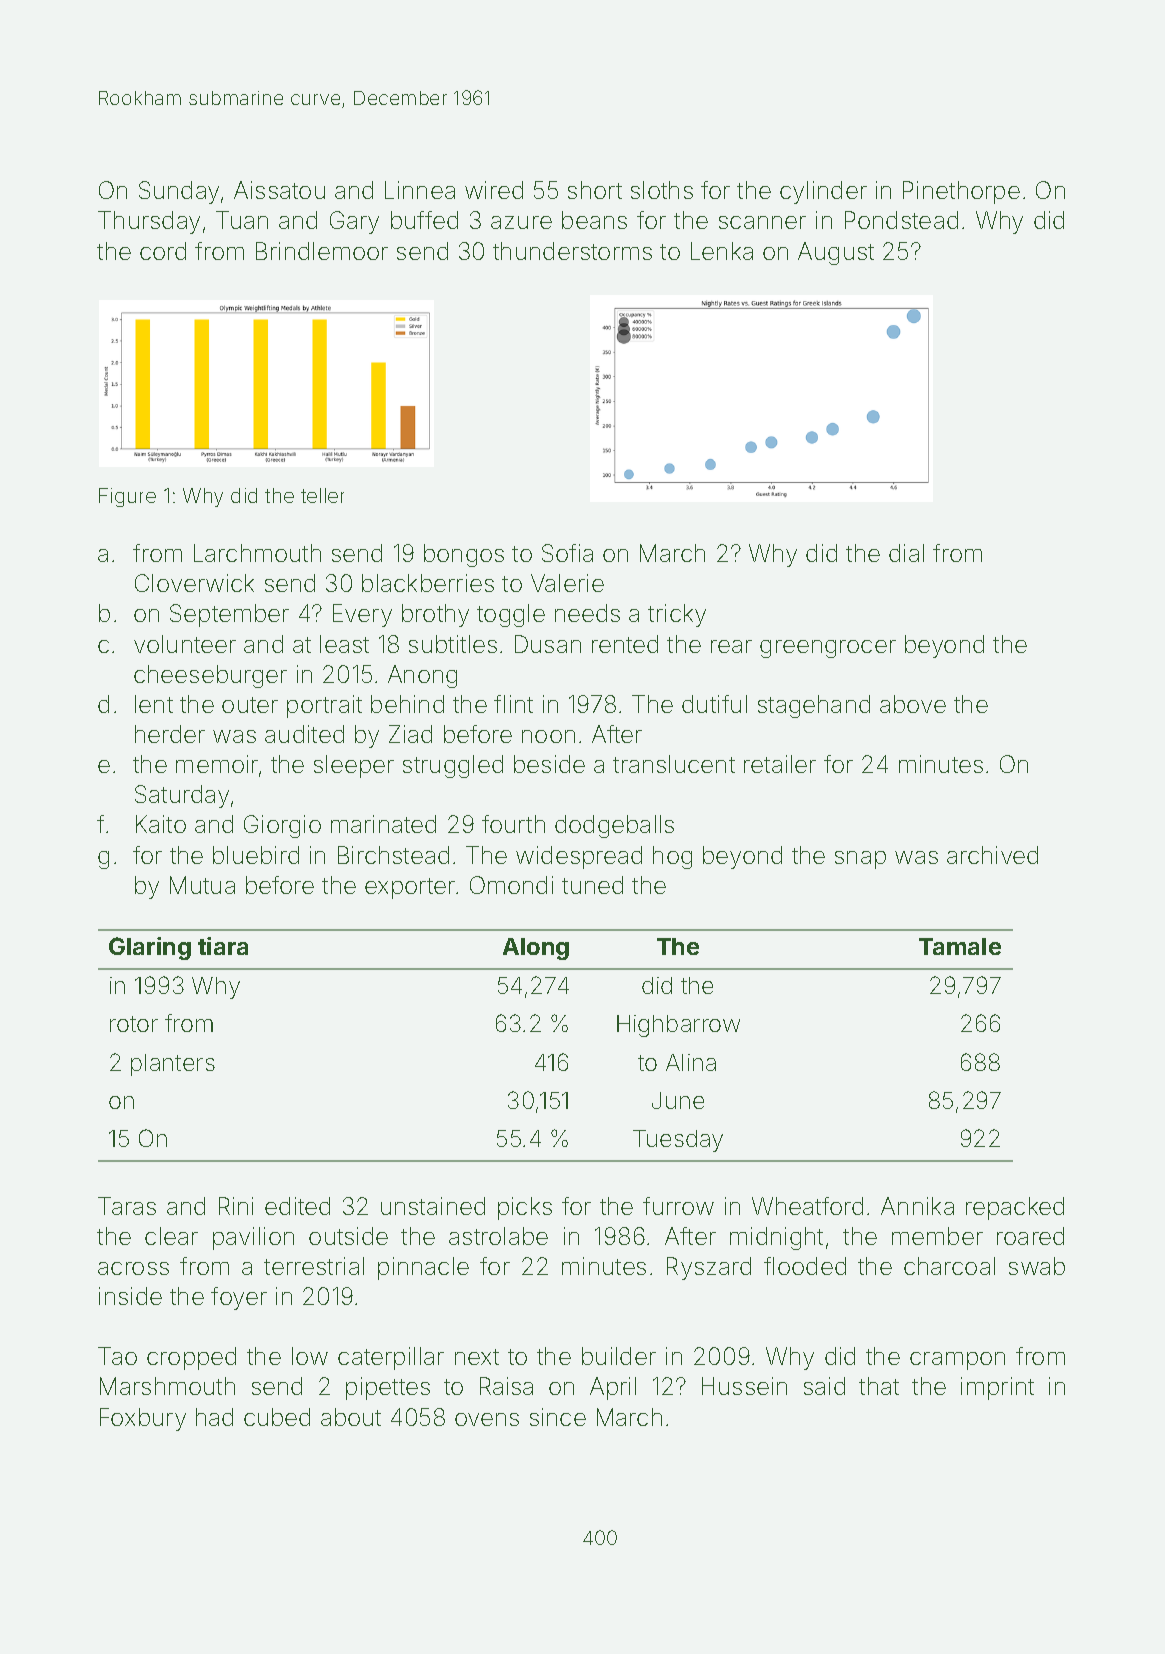  What do you see at coordinates (619, 1356) in the document?
I see `builder` at bounding box center [619, 1356].
